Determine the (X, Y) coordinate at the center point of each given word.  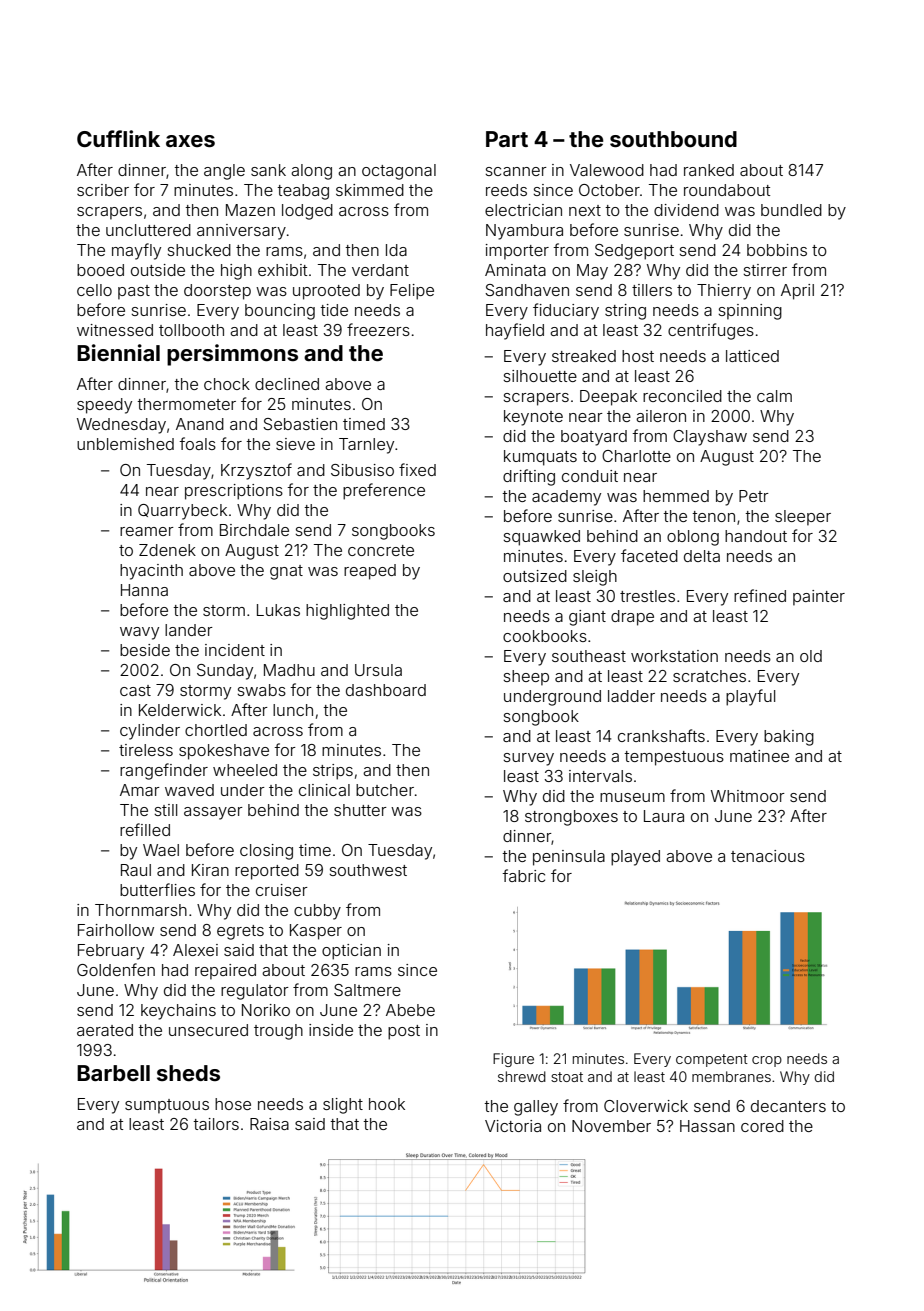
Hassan (707, 1126)
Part (507, 139)
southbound (673, 139)
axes (190, 141)
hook (387, 1104)
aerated (105, 1030)
